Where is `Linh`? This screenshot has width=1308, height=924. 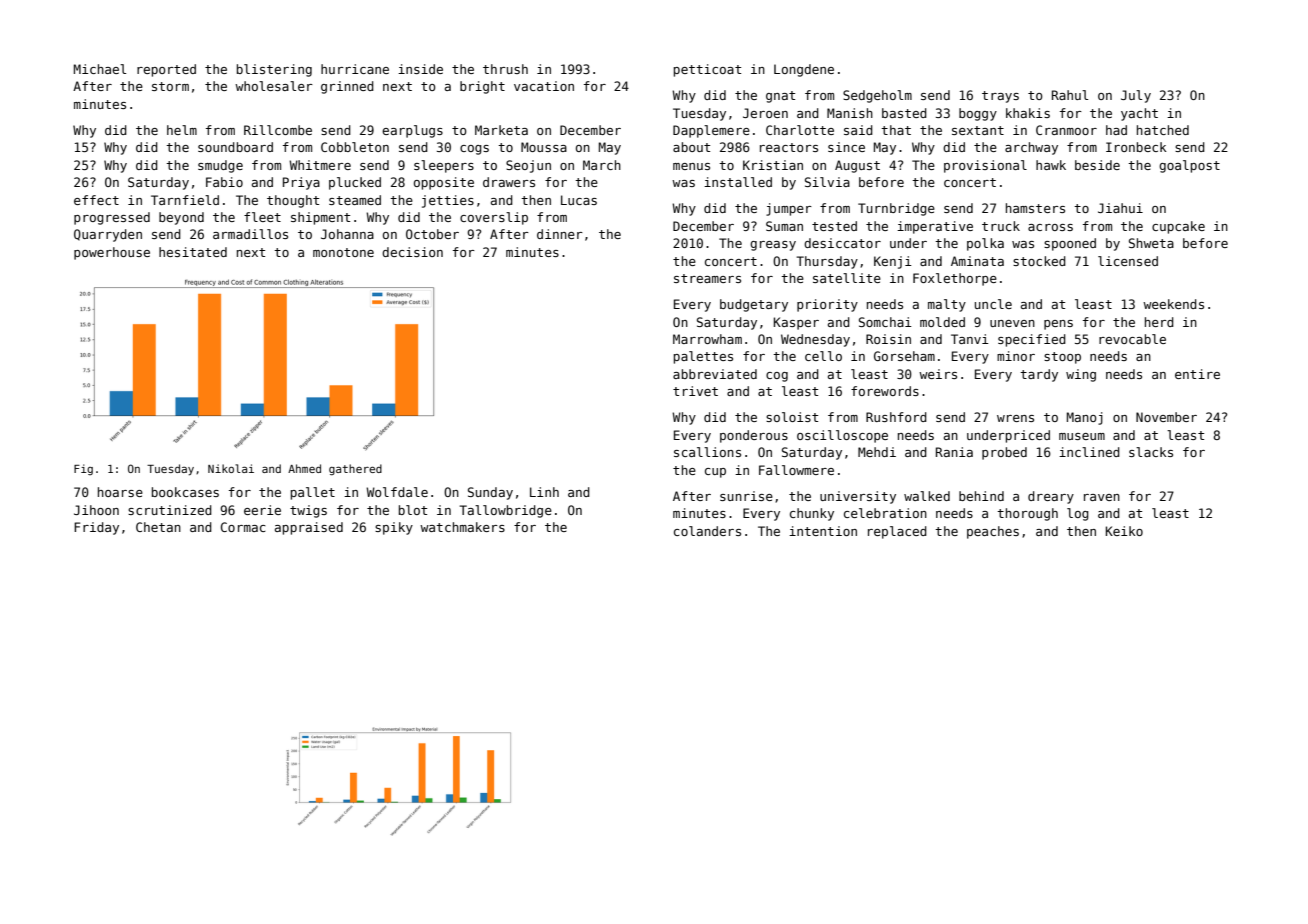
Linh is located at coordinates (544, 492).
